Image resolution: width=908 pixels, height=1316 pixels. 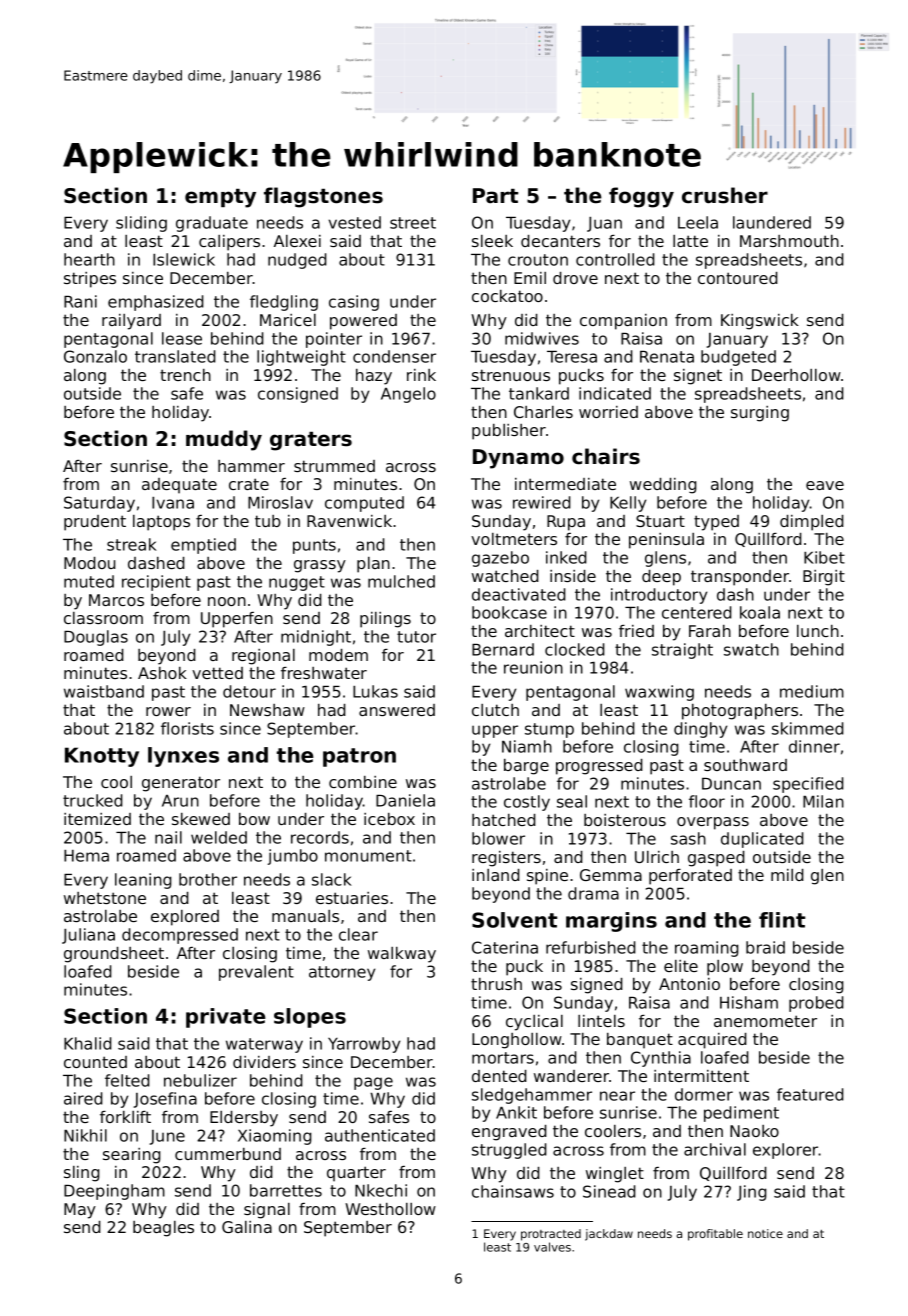 What do you see at coordinates (297, 261) in the screenshot?
I see `nudged` at bounding box center [297, 261].
